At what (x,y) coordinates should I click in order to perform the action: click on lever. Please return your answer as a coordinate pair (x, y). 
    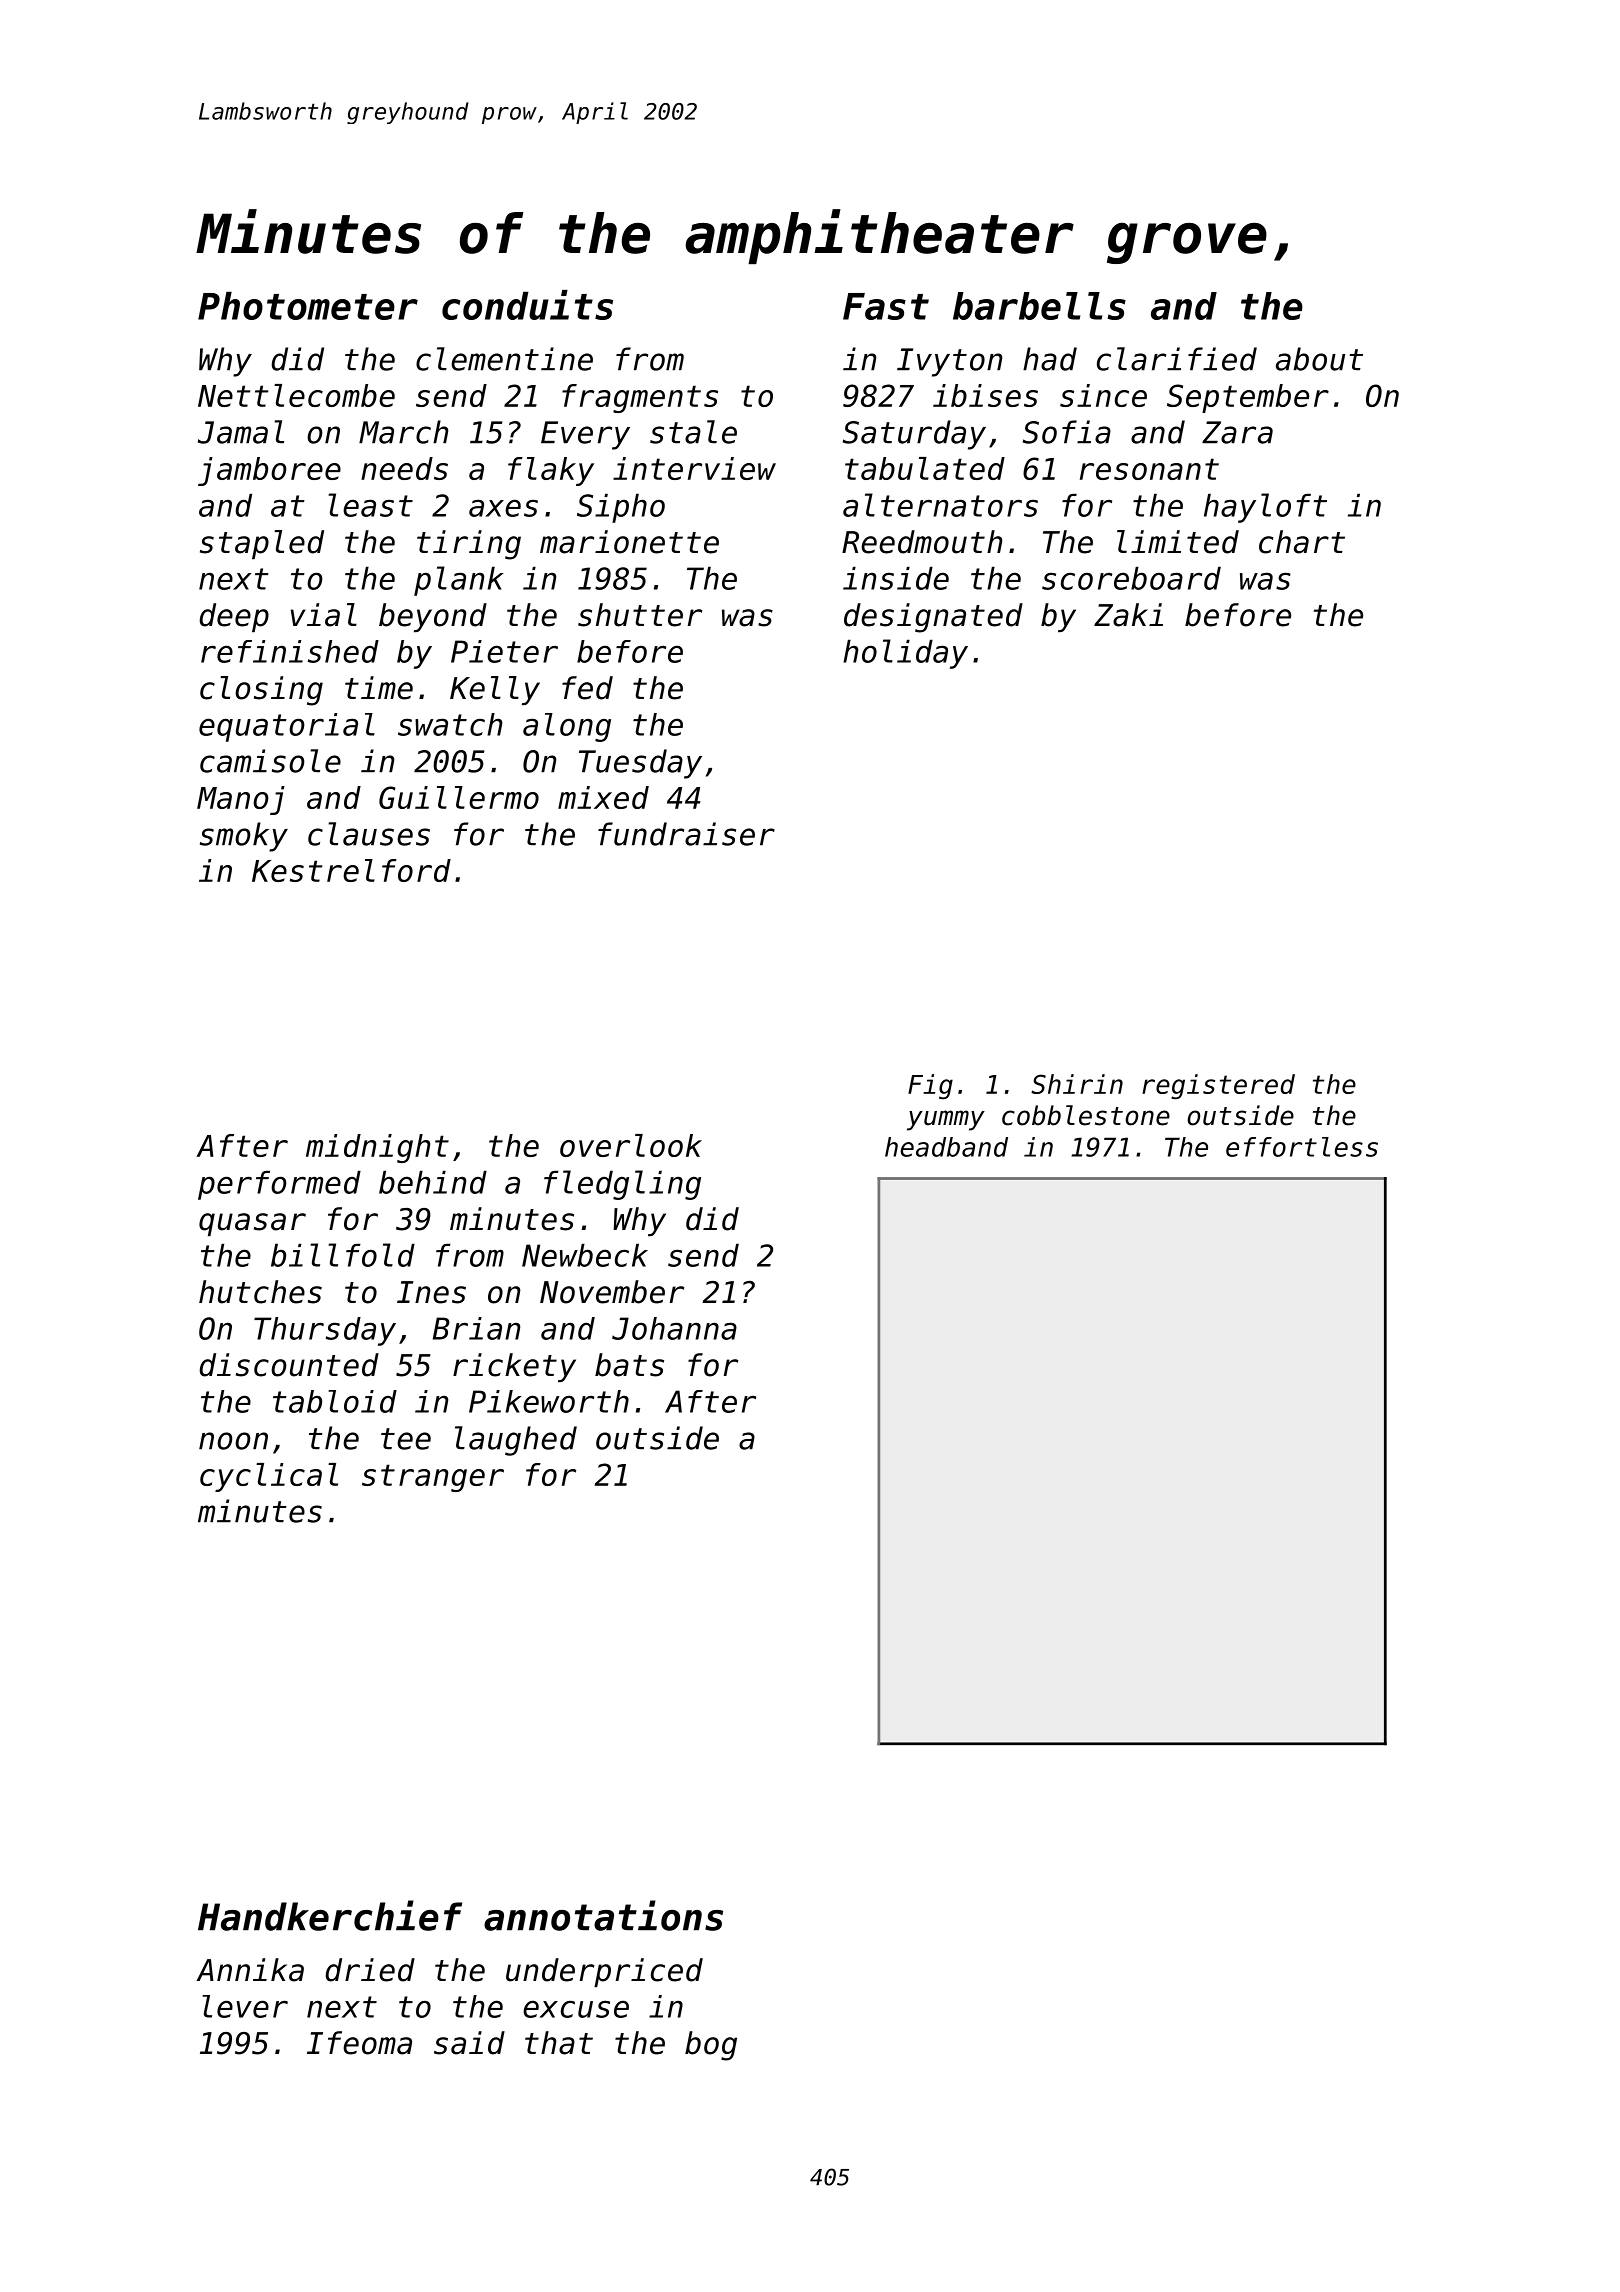
    Looking at the image, I should click on (245, 2006).
